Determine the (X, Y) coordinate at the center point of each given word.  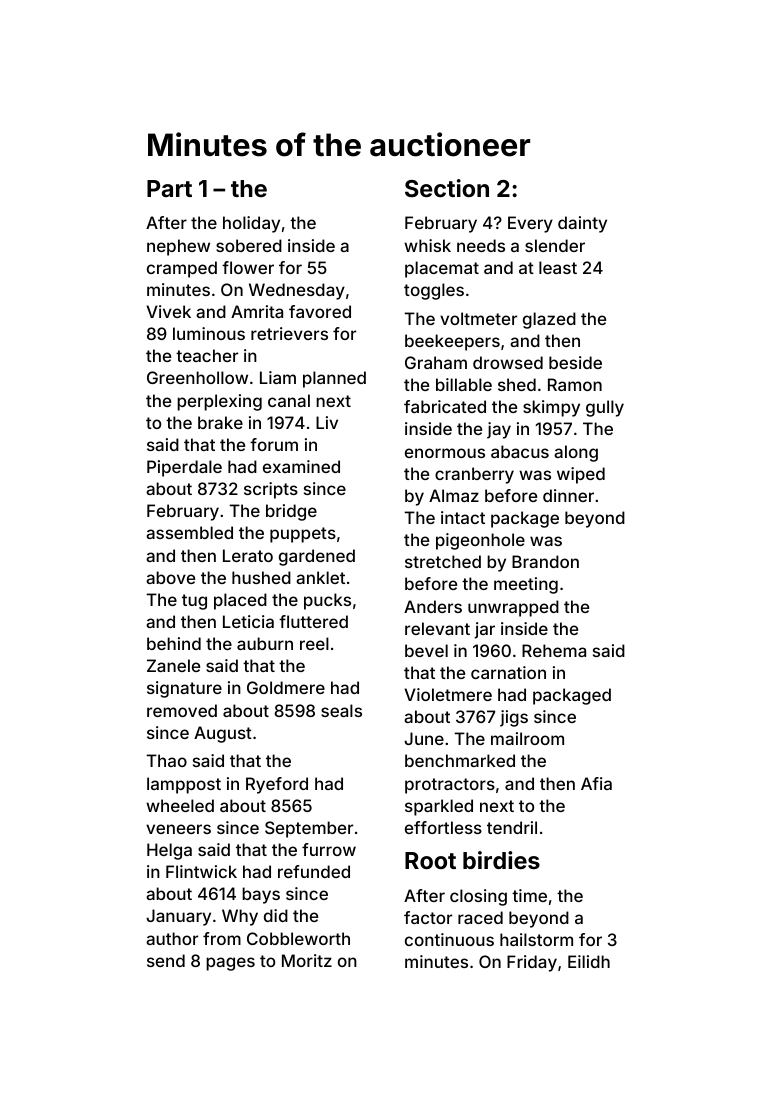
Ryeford (277, 785)
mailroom (527, 738)
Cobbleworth (298, 938)
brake (220, 422)
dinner (568, 495)
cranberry (474, 475)
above (170, 577)
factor (428, 917)
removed (182, 710)
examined (301, 466)
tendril (512, 827)
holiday (251, 224)
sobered (249, 245)
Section (447, 188)
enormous (445, 453)
